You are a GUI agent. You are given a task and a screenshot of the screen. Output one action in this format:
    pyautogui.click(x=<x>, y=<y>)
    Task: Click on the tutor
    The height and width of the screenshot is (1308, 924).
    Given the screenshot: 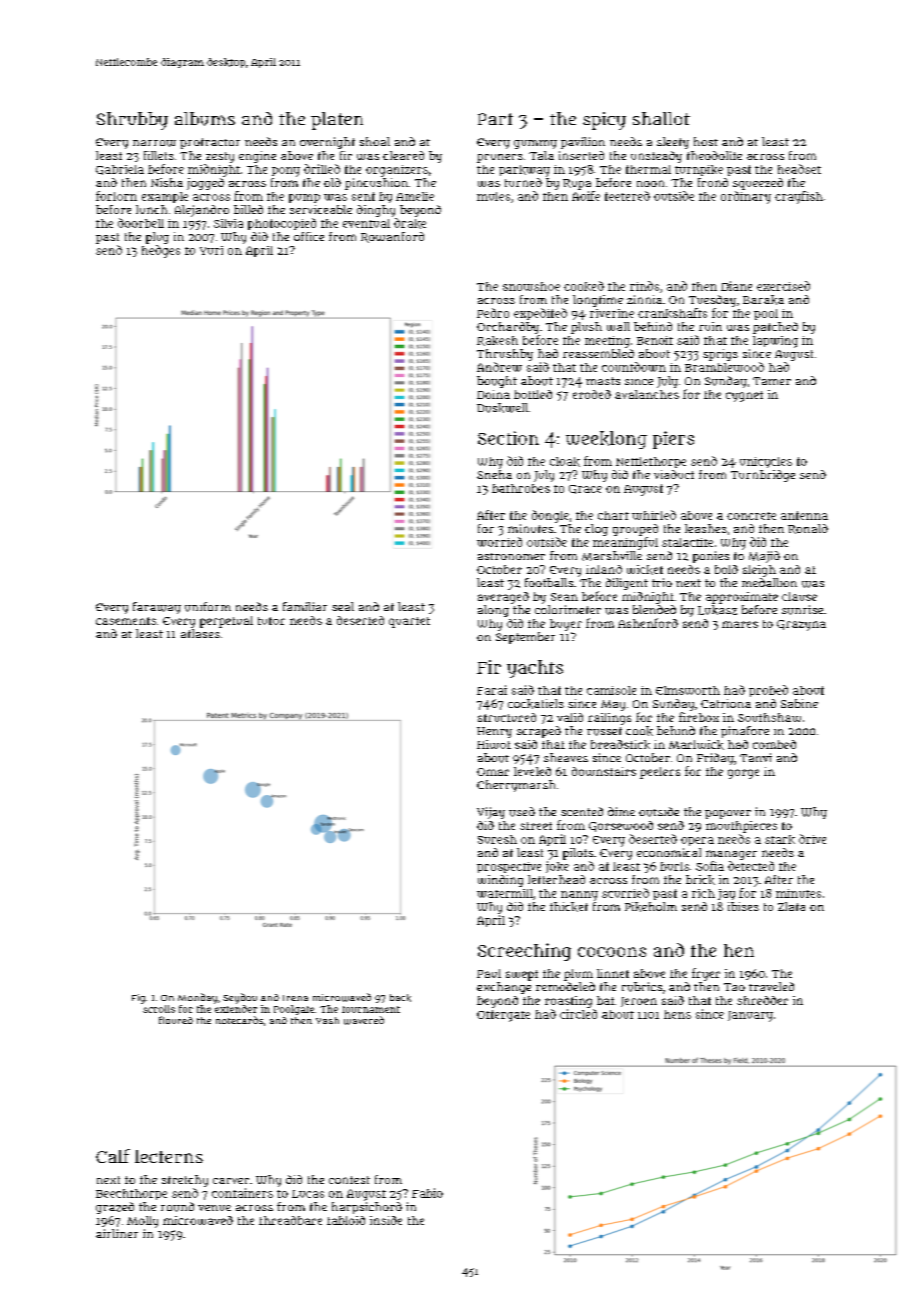 What is the action you would take?
    pyautogui.click(x=271, y=621)
